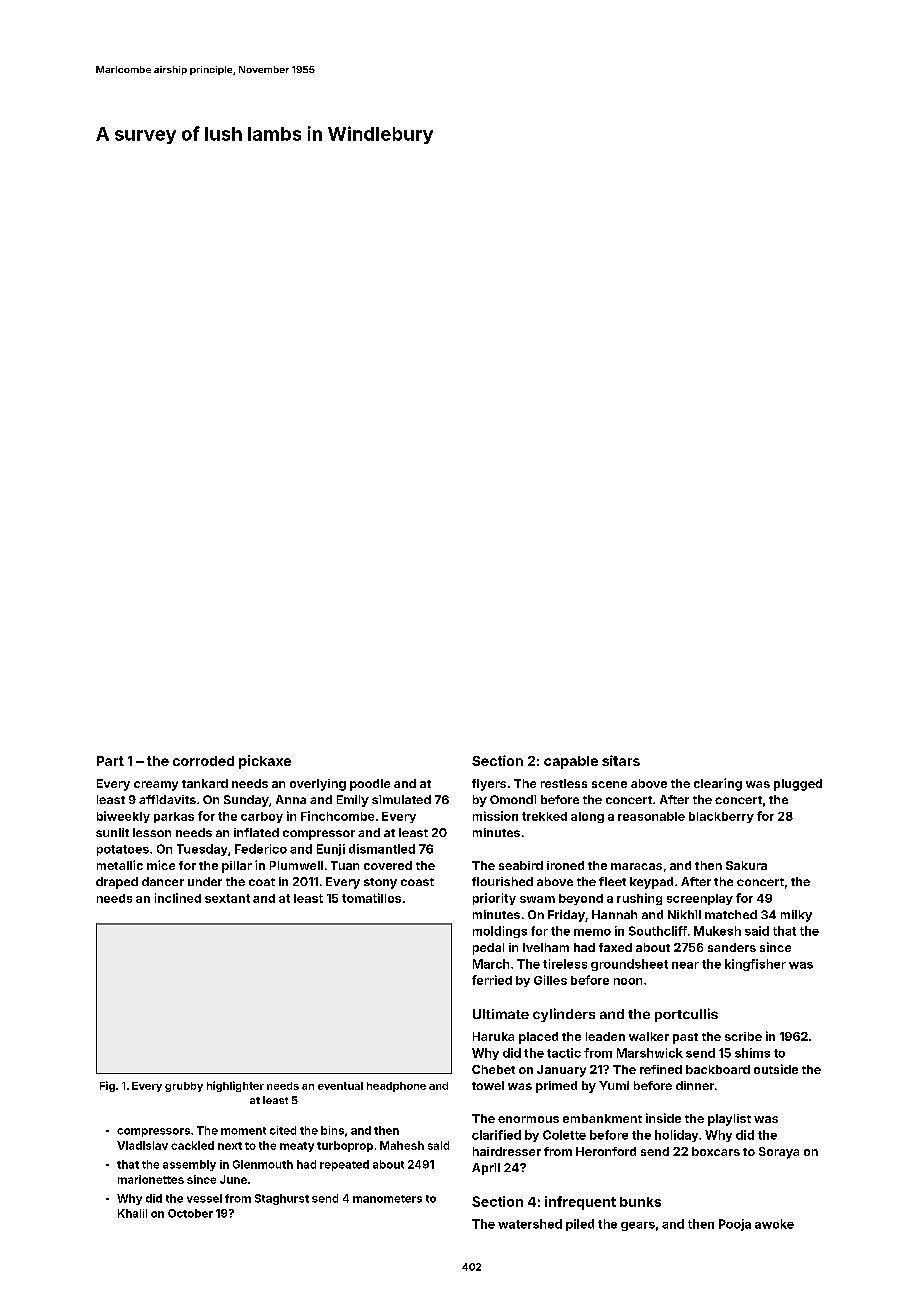 Image resolution: width=924 pixels, height=1308 pixels. What do you see at coordinates (717, 931) in the page?
I see `Mukesh` at bounding box center [717, 931].
